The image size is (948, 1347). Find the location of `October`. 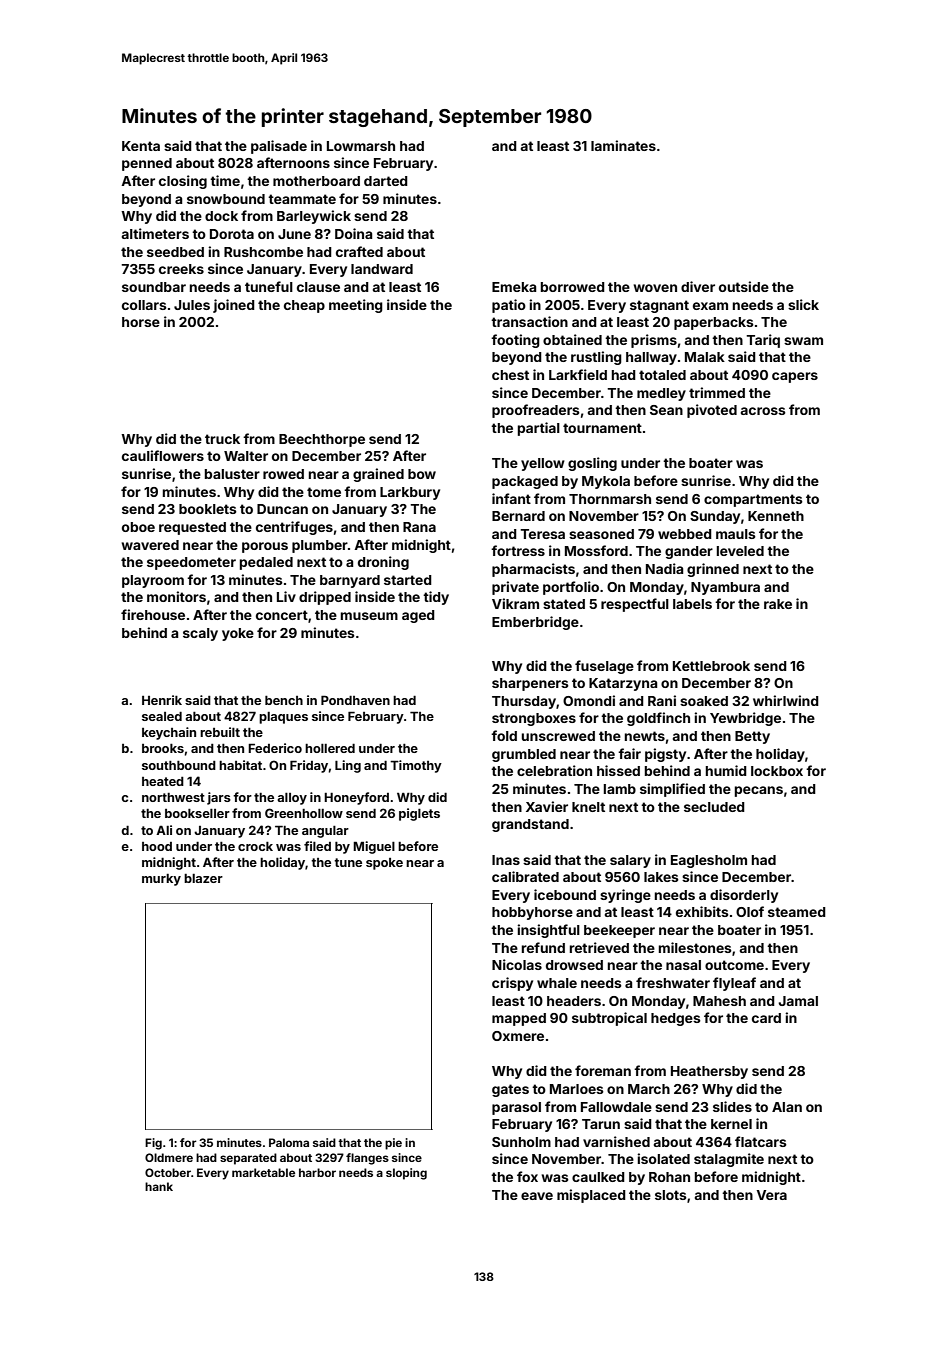

October is located at coordinates (168, 1172).
